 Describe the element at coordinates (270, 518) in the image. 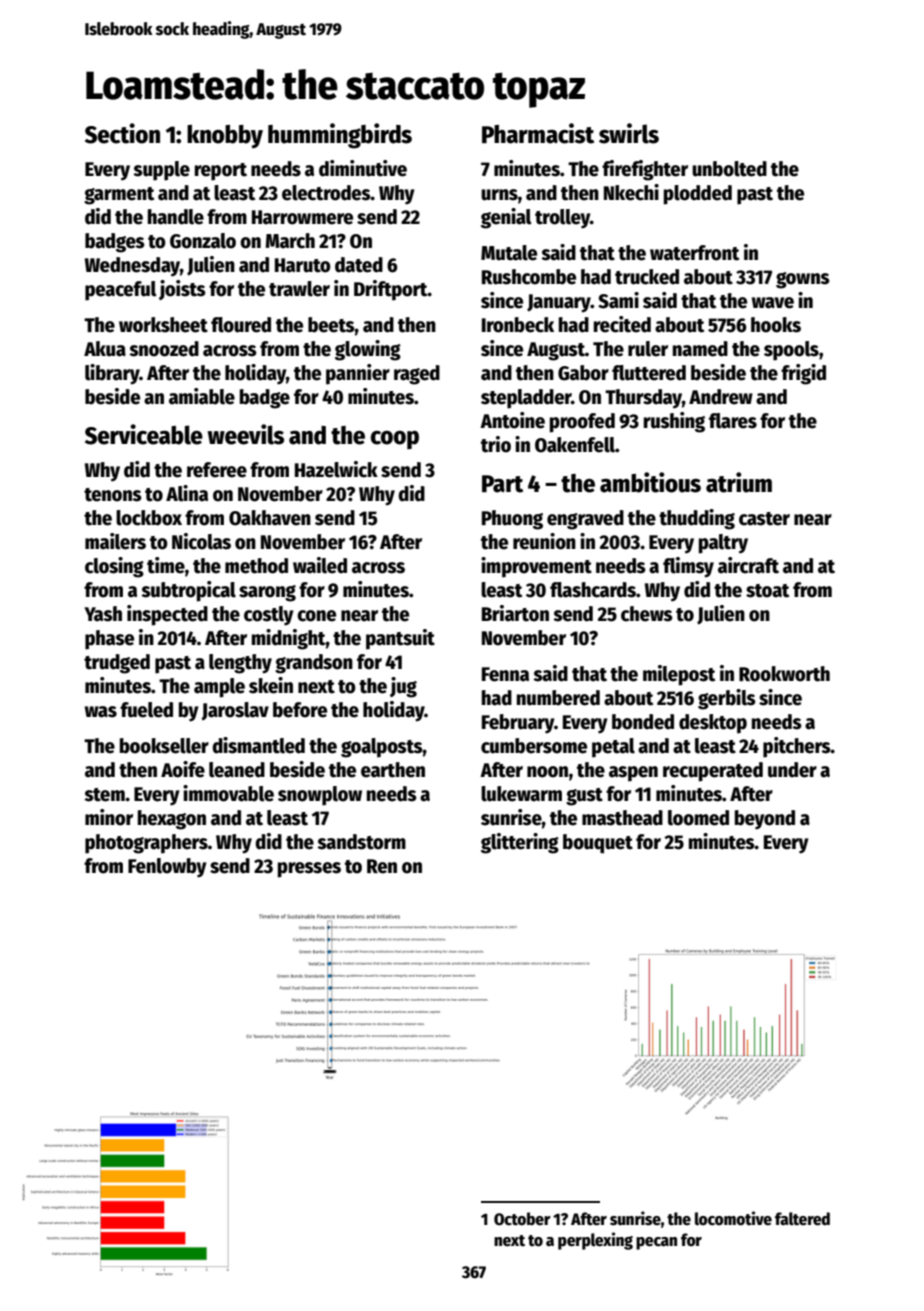

I see `Oakhaven` at that location.
